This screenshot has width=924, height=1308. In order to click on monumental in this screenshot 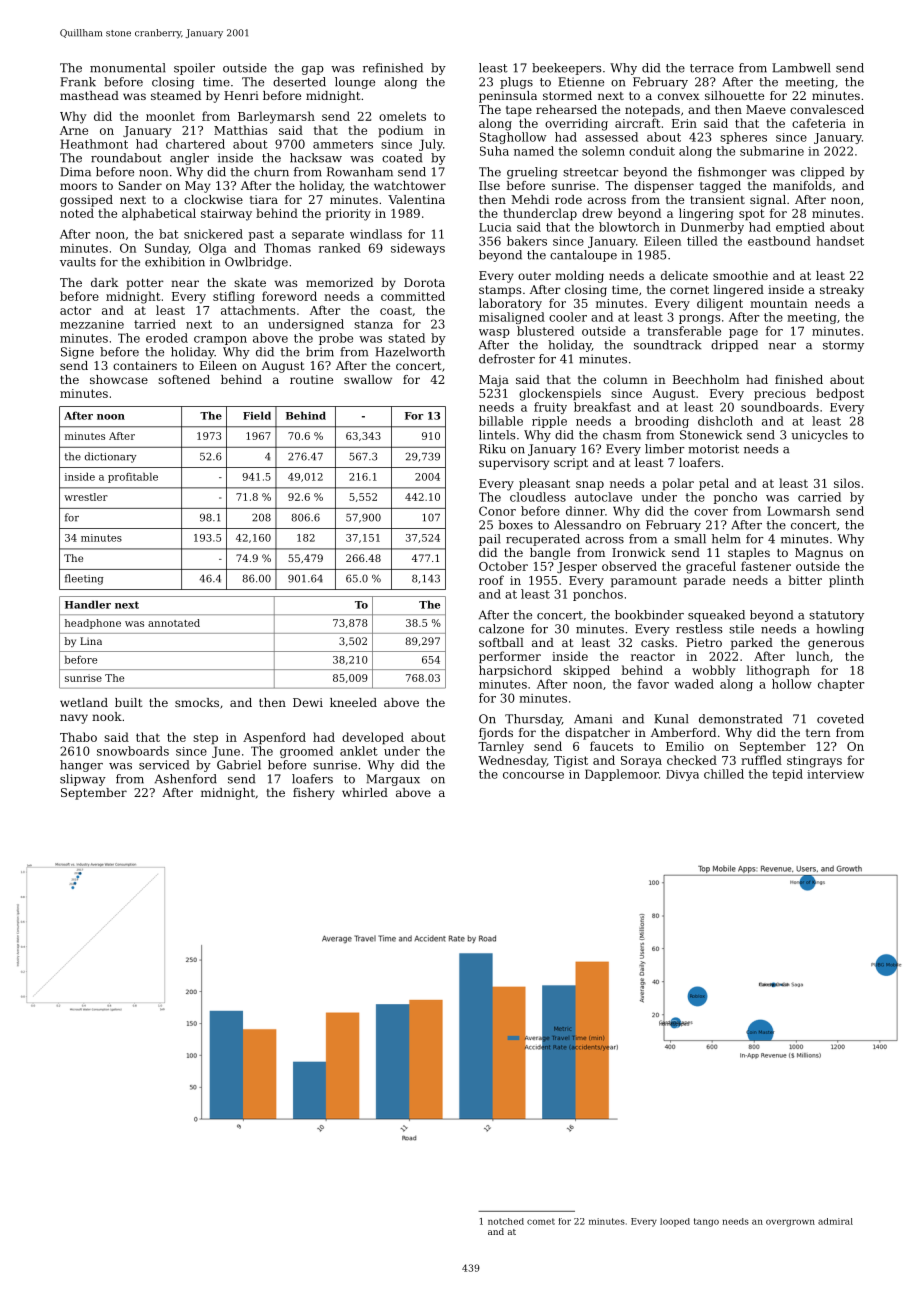, I will do `click(128, 68)`.
